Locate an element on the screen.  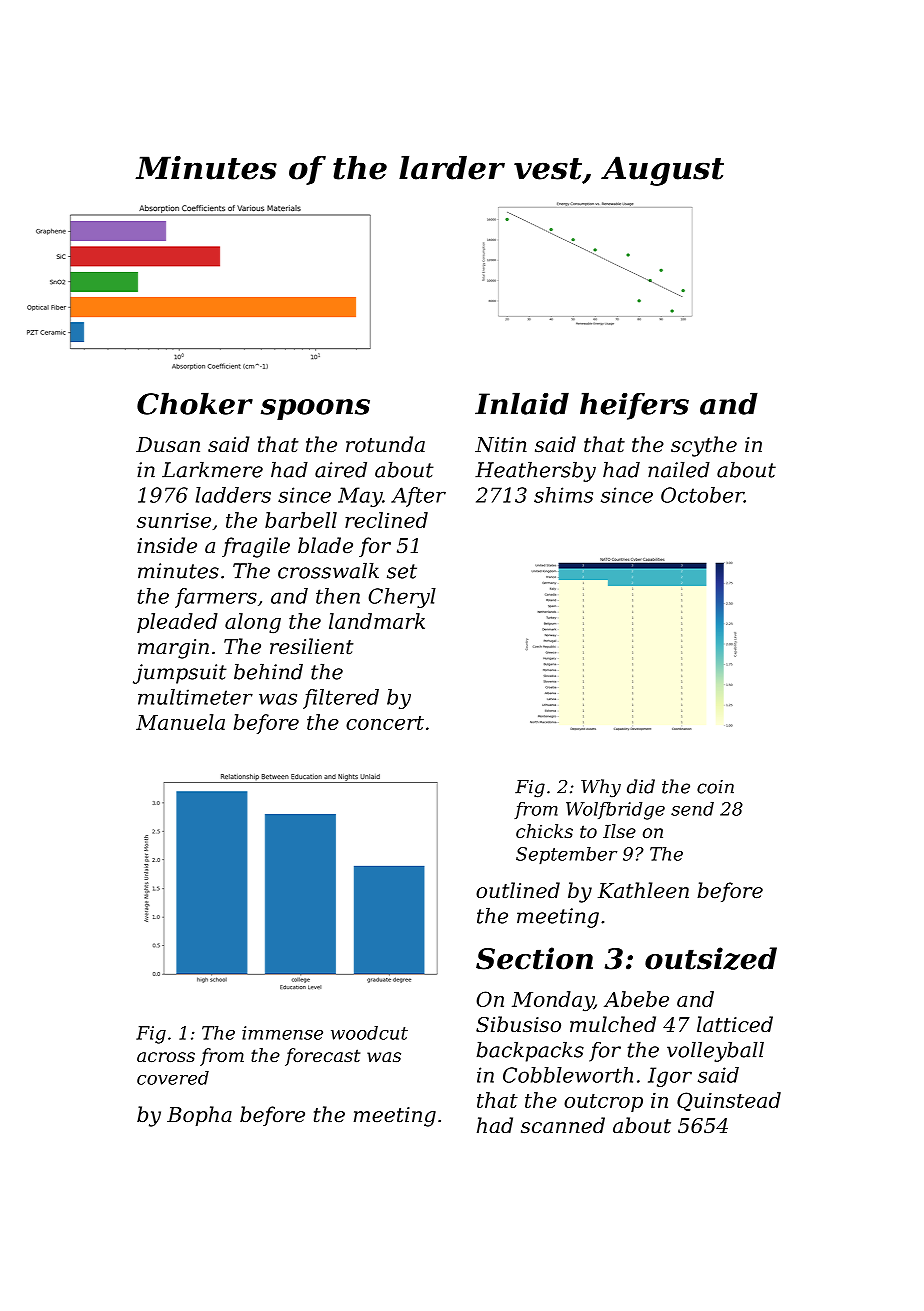
scythe is located at coordinates (704, 446).
